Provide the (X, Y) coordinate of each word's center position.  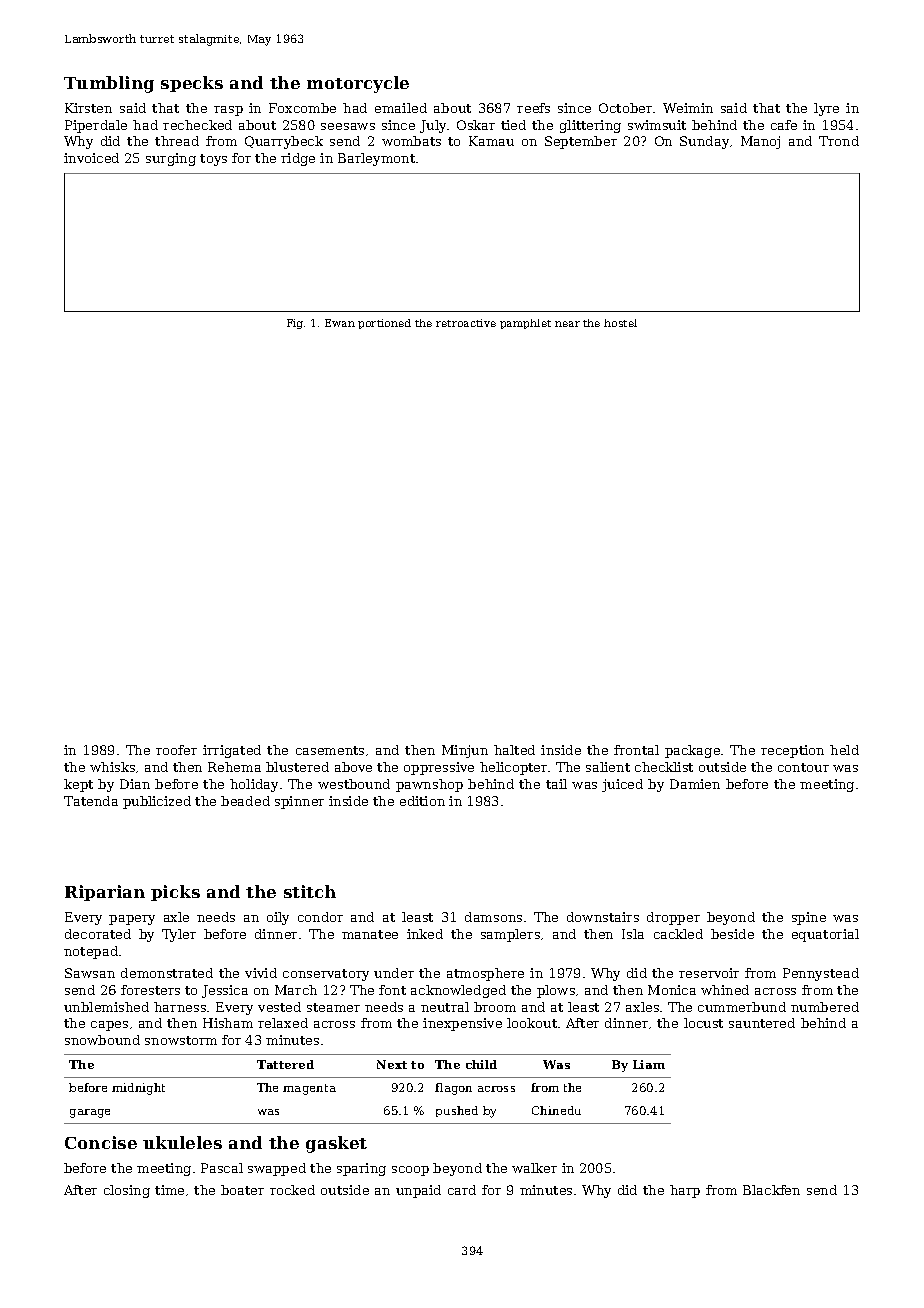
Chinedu (556, 1110)
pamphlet (525, 324)
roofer (176, 750)
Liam (649, 1064)
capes (109, 1026)
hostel (620, 323)
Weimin (688, 108)
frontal (636, 750)
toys (213, 160)
